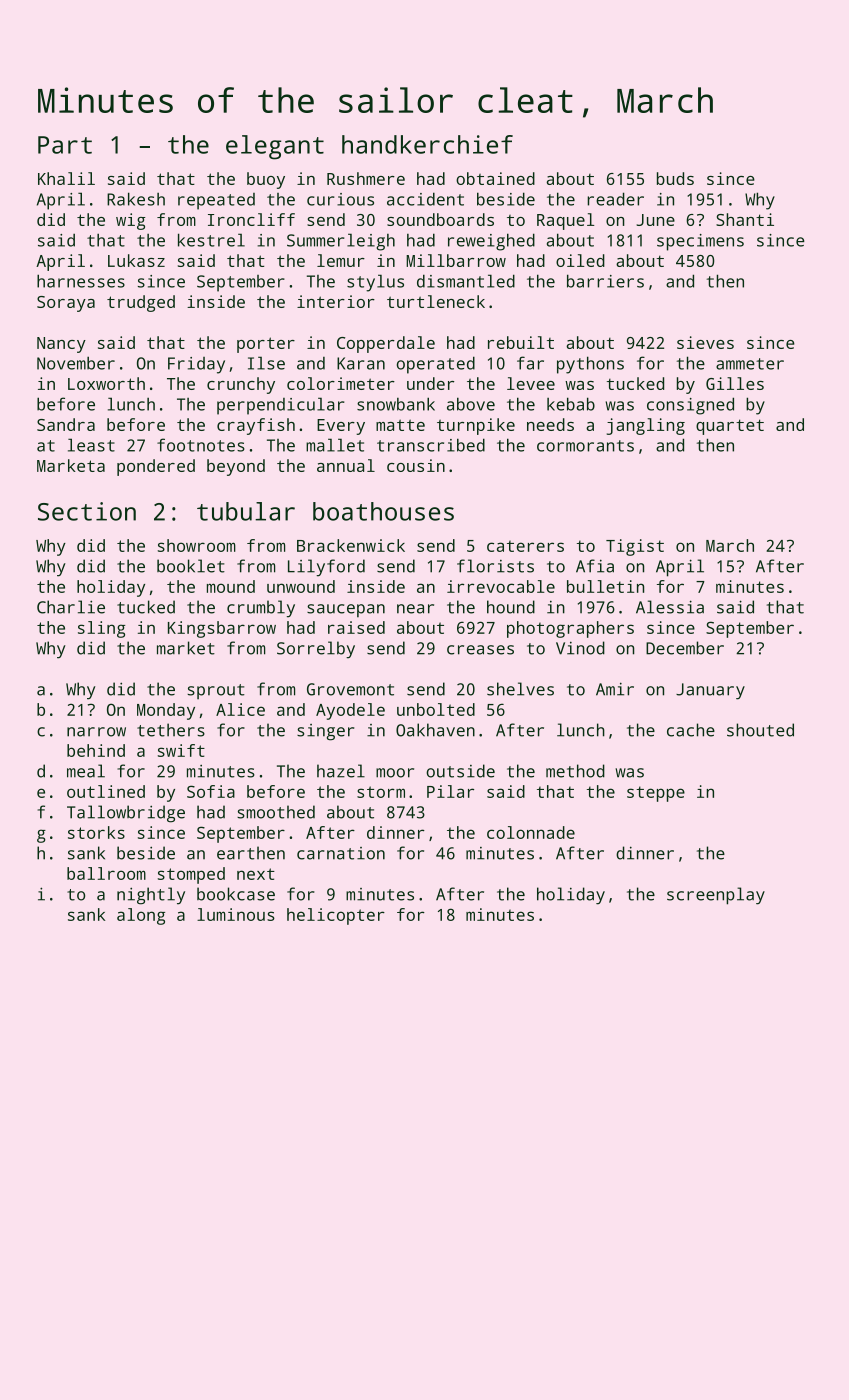  What do you see at coordinates (96, 732) in the screenshot?
I see `narrow` at bounding box center [96, 732].
